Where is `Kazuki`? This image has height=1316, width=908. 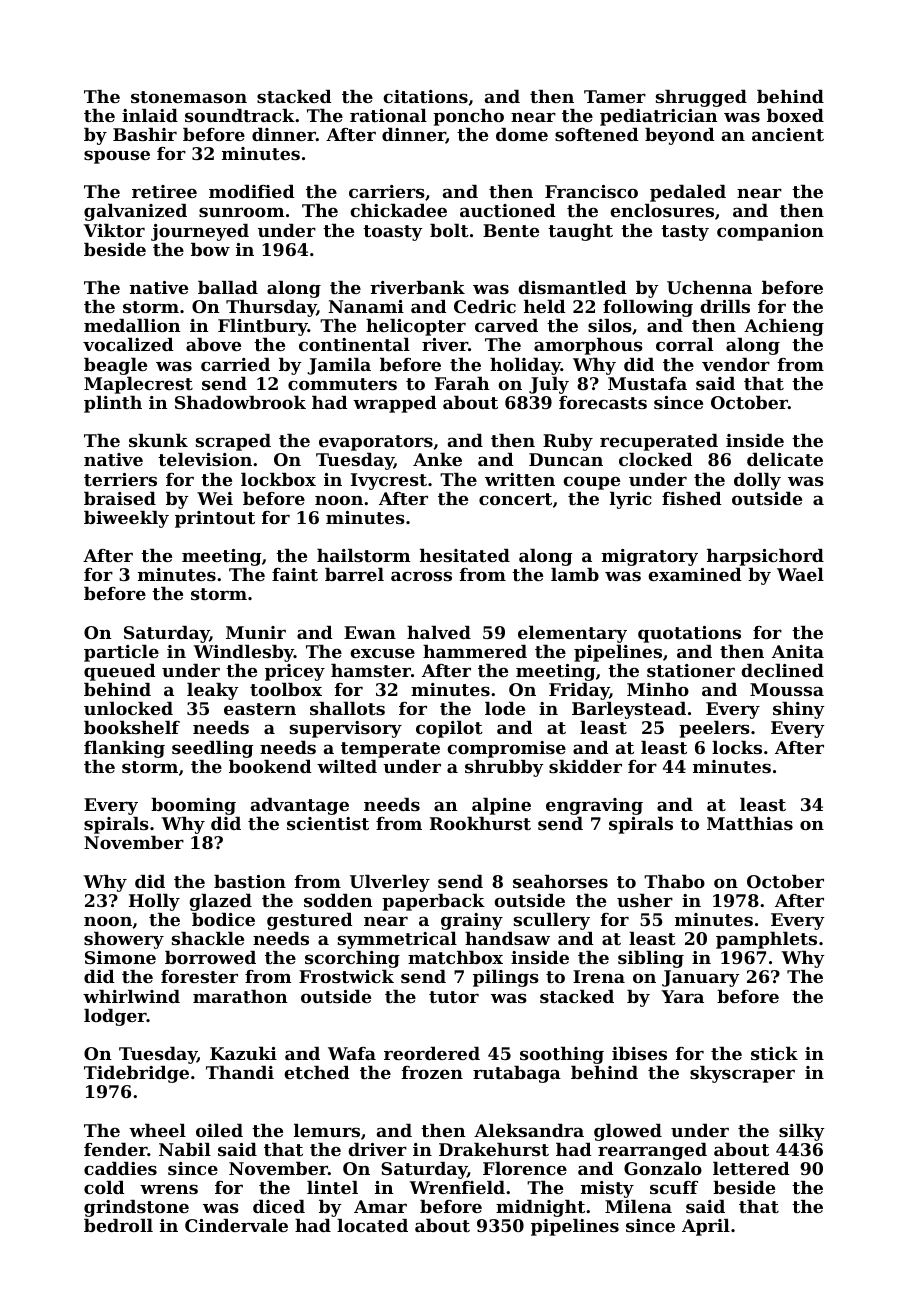 Kazuki is located at coordinates (243, 1053).
